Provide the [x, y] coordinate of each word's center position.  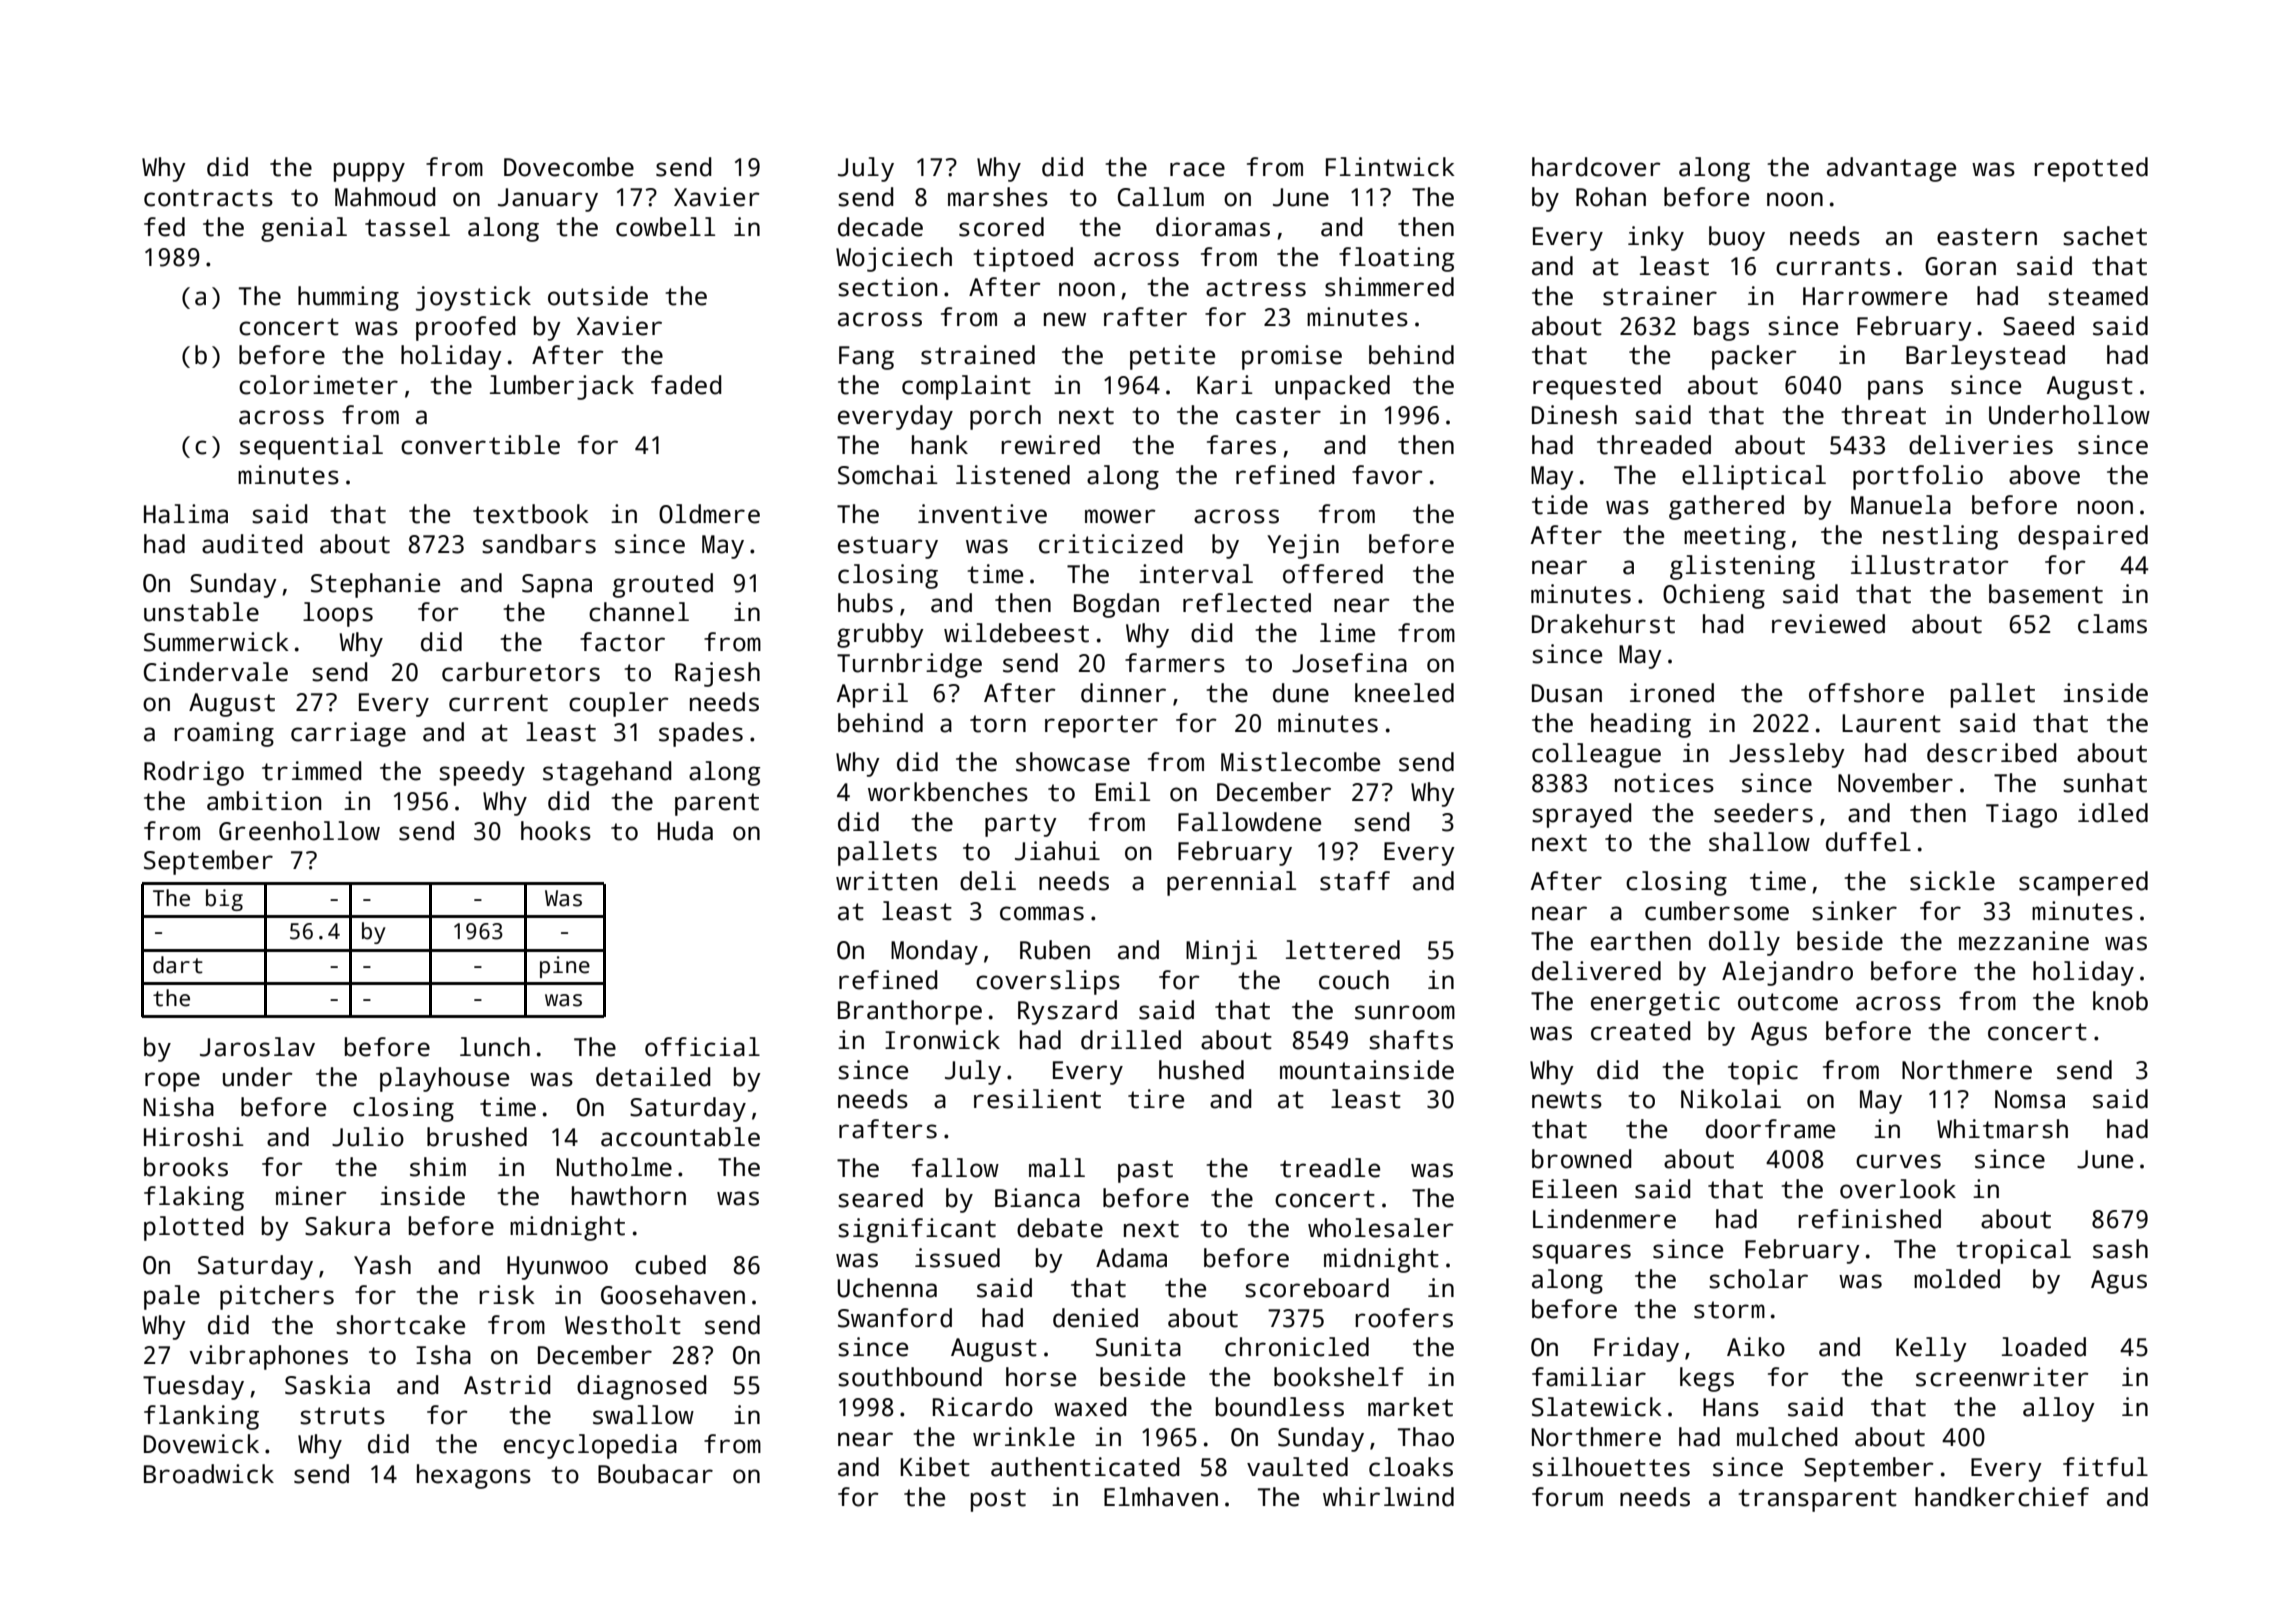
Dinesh [1574, 415]
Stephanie [375, 585]
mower [1120, 516]
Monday [934, 952]
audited [252, 544]
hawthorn [629, 1196]
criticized [1110, 544]
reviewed [1828, 624]
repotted [2091, 169]
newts [1567, 1100]
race [1197, 169]
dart [178, 965]
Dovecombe [569, 167]
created [1640, 1031]
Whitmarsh [2002, 1129]
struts [342, 1416]
